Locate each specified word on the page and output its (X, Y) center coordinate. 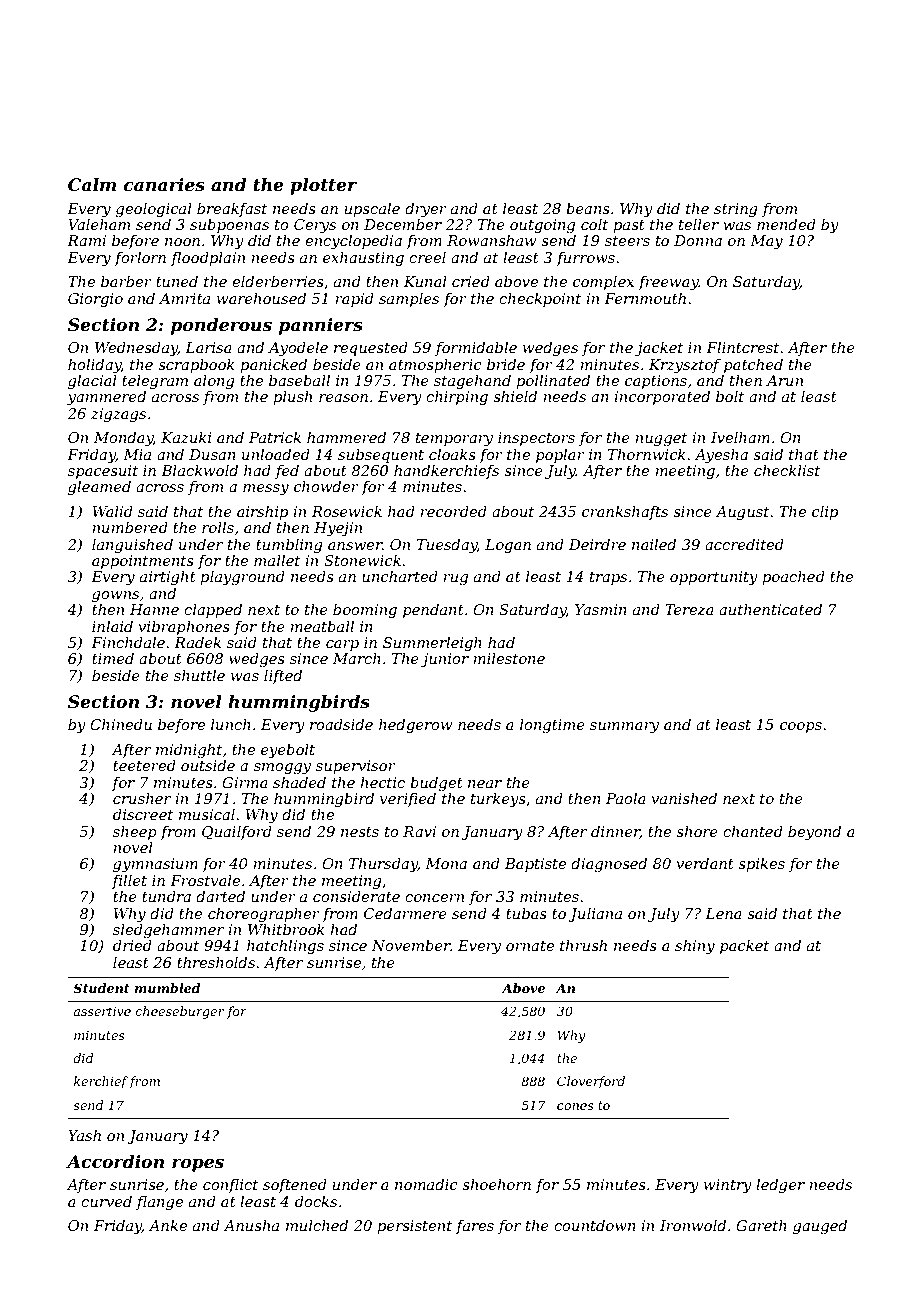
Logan (508, 546)
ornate (530, 946)
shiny (695, 947)
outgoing (542, 226)
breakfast (232, 209)
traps (608, 578)
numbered (130, 527)
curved (106, 1201)
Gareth (761, 1225)
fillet (129, 881)
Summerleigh (432, 644)
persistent (414, 1227)
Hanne (154, 609)
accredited (744, 544)
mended (786, 224)
